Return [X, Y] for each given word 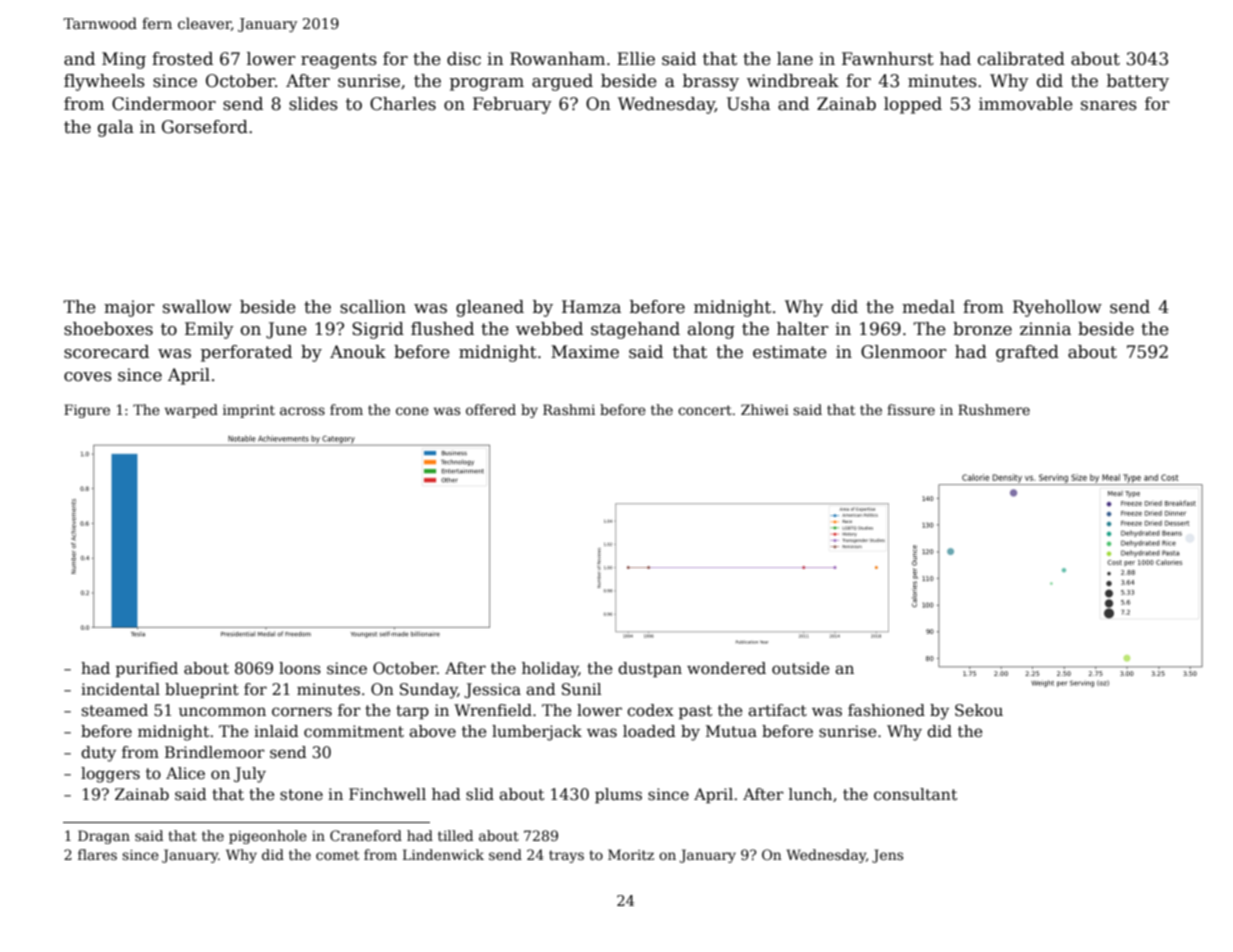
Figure [87, 411]
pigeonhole [268, 837]
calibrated [1021, 59]
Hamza [591, 307]
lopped [913, 105]
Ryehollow [1057, 308]
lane [795, 59]
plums [618, 795]
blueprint [202, 690]
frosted [182, 59]
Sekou [979, 710]
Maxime [585, 352]
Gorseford [205, 127]
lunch [810, 794]
